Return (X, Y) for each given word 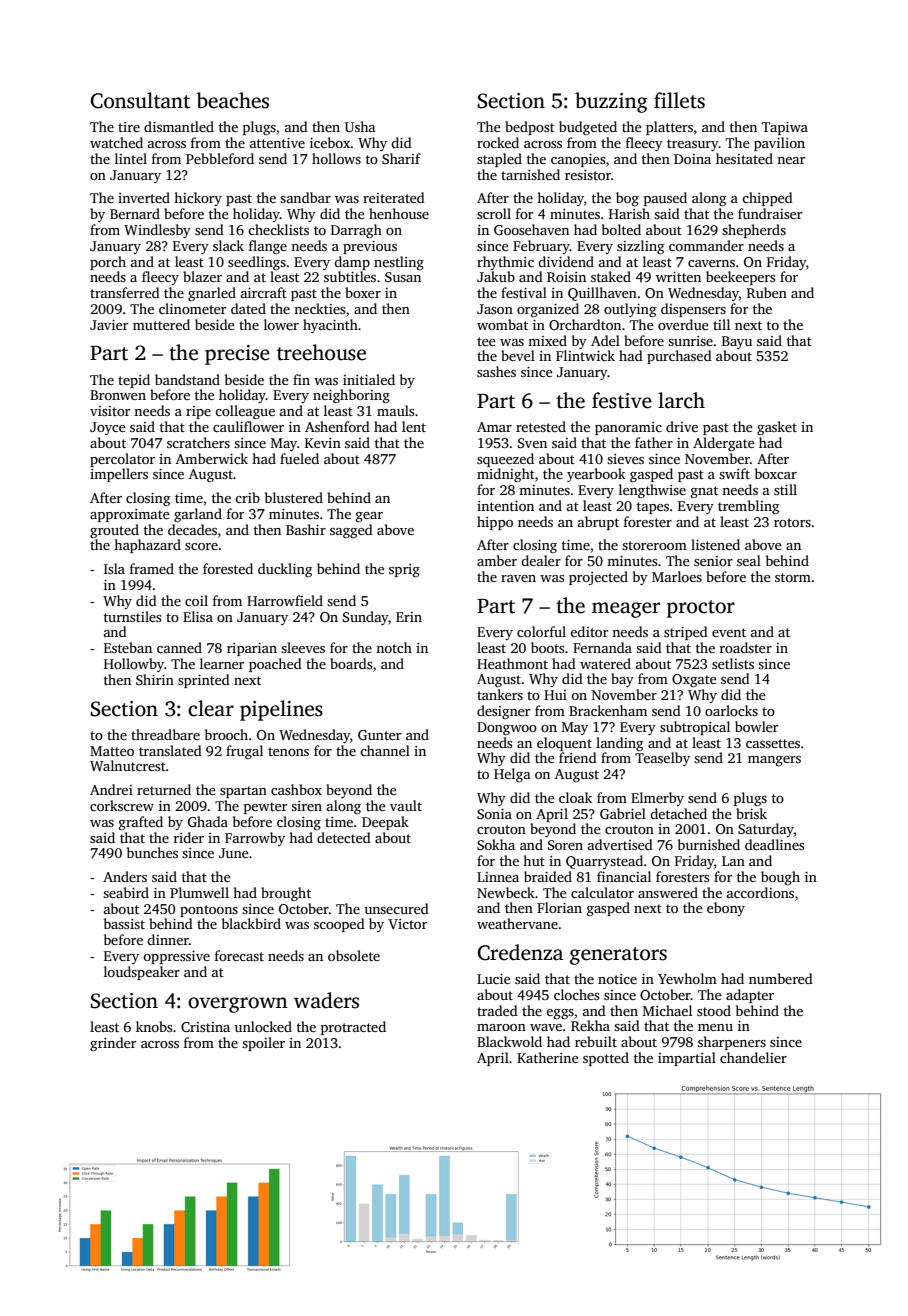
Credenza (520, 952)
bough (780, 878)
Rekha (590, 1025)
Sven (532, 443)
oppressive (176, 957)
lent (414, 426)
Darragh (356, 231)
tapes (653, 508)
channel (385, 750)
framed (152, 568)
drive (682, 426)
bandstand (187, 379)
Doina (692, 159)
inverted (144, 197)
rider (189, 837)
